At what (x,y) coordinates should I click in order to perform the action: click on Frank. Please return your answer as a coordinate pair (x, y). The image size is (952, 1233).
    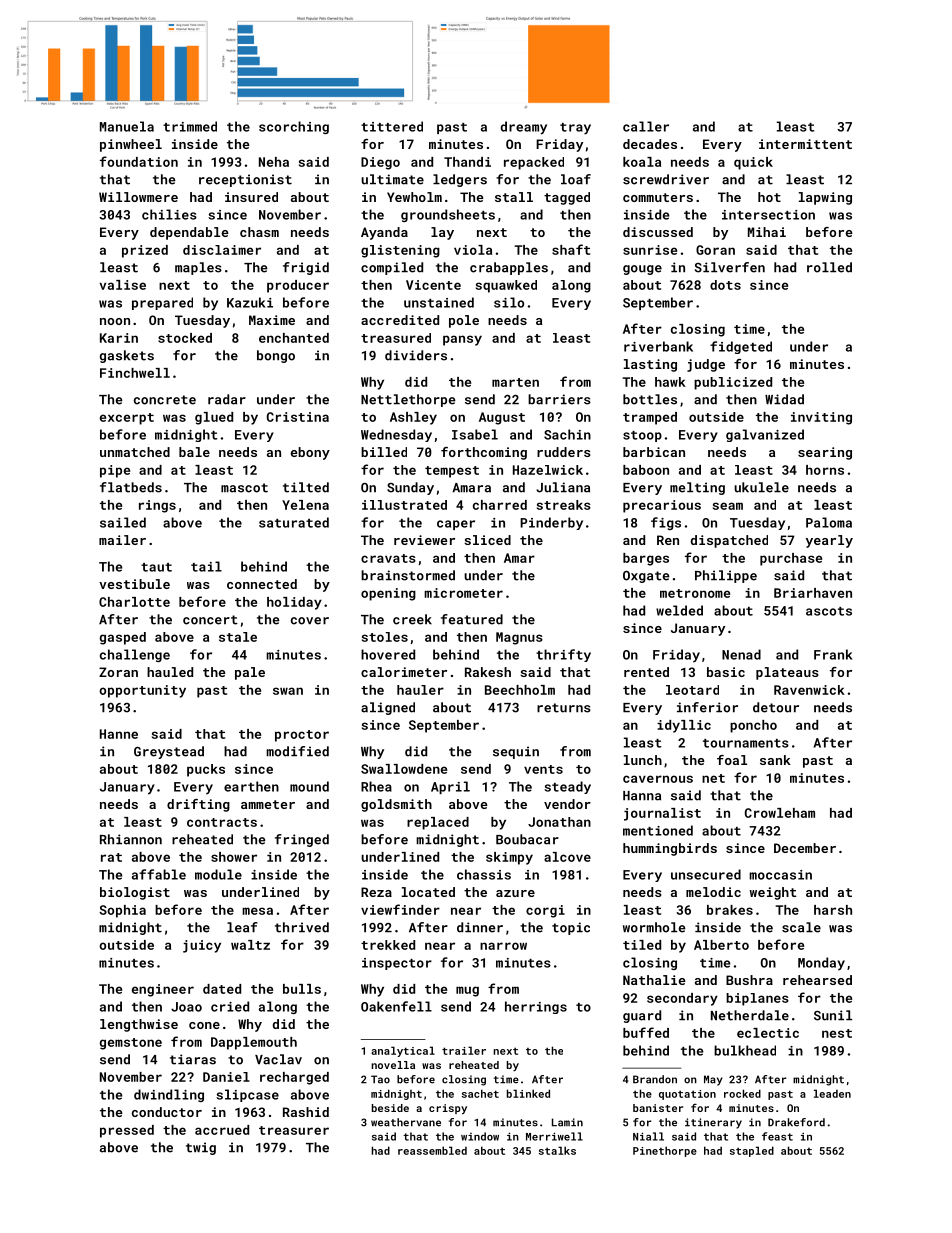
    Looking at the image, I should click on (833, 654).
